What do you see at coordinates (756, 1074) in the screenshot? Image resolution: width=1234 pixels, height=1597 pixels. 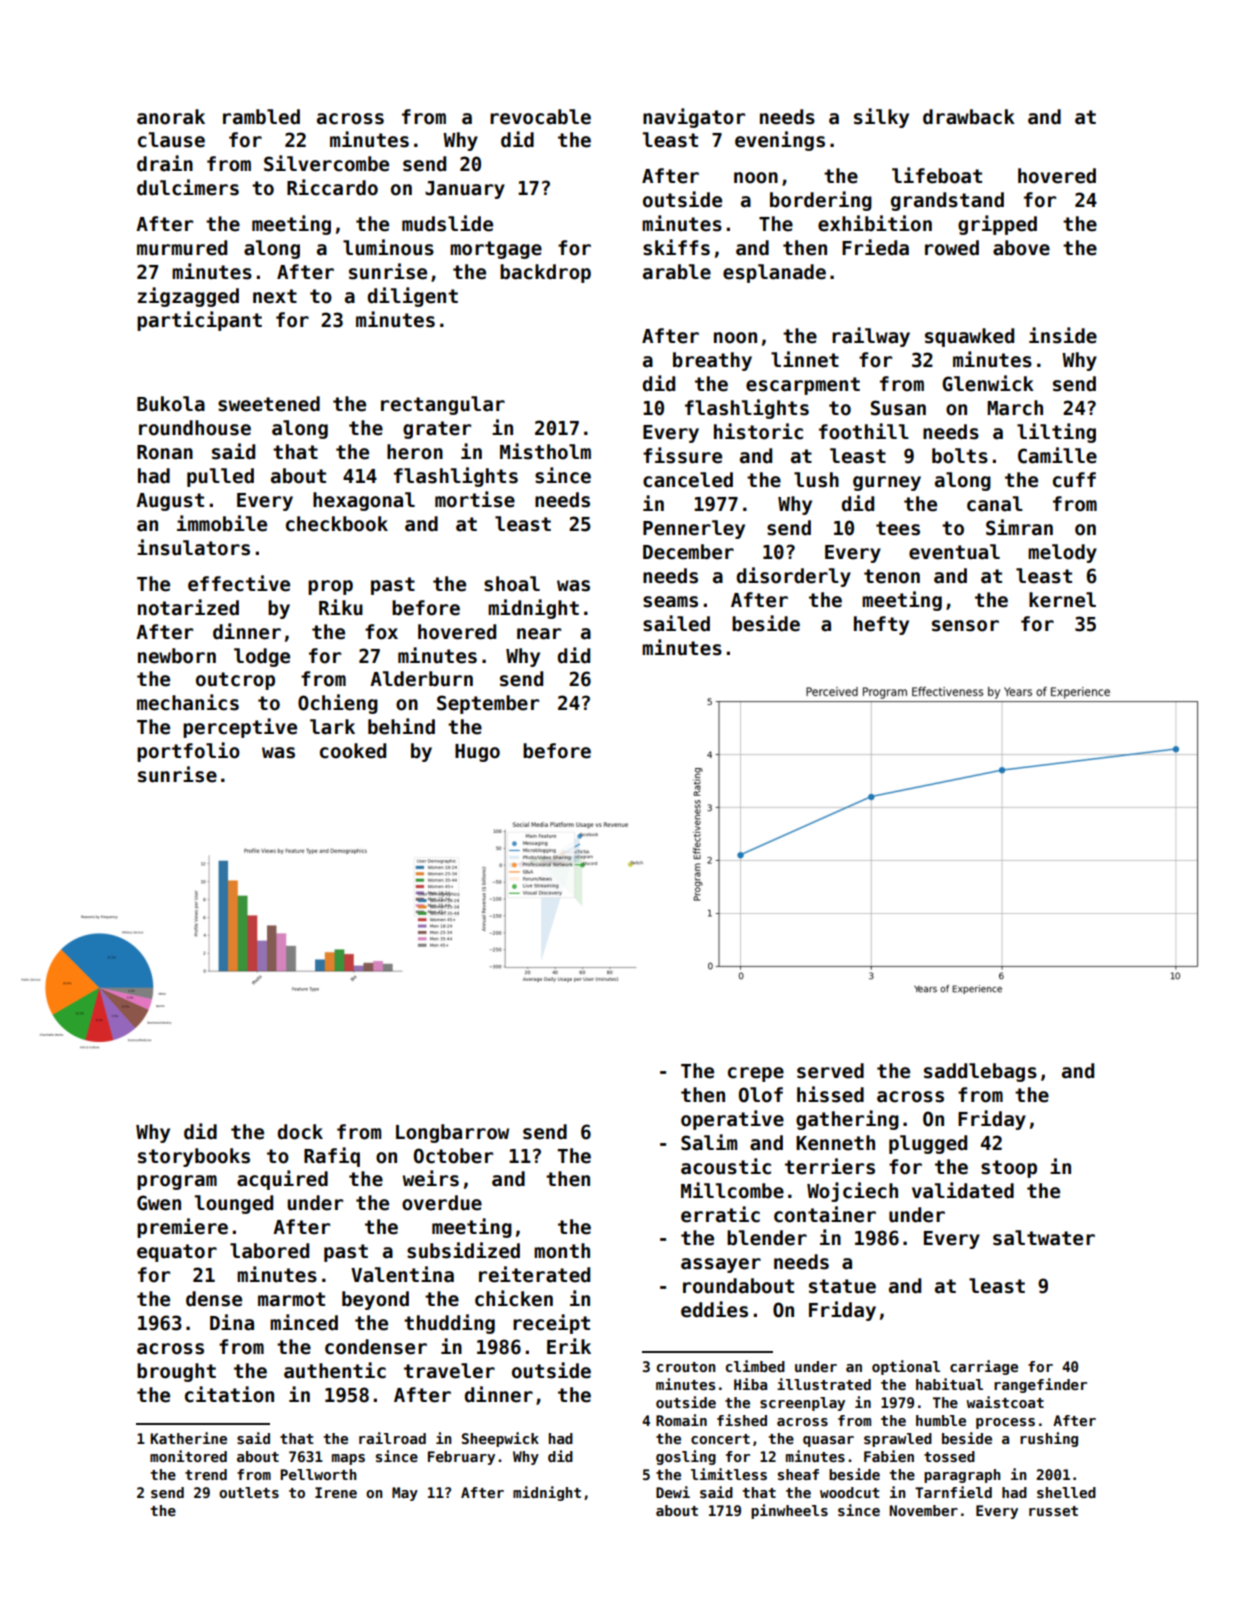 I see `crepe` at bounding box center [756, 1074].
